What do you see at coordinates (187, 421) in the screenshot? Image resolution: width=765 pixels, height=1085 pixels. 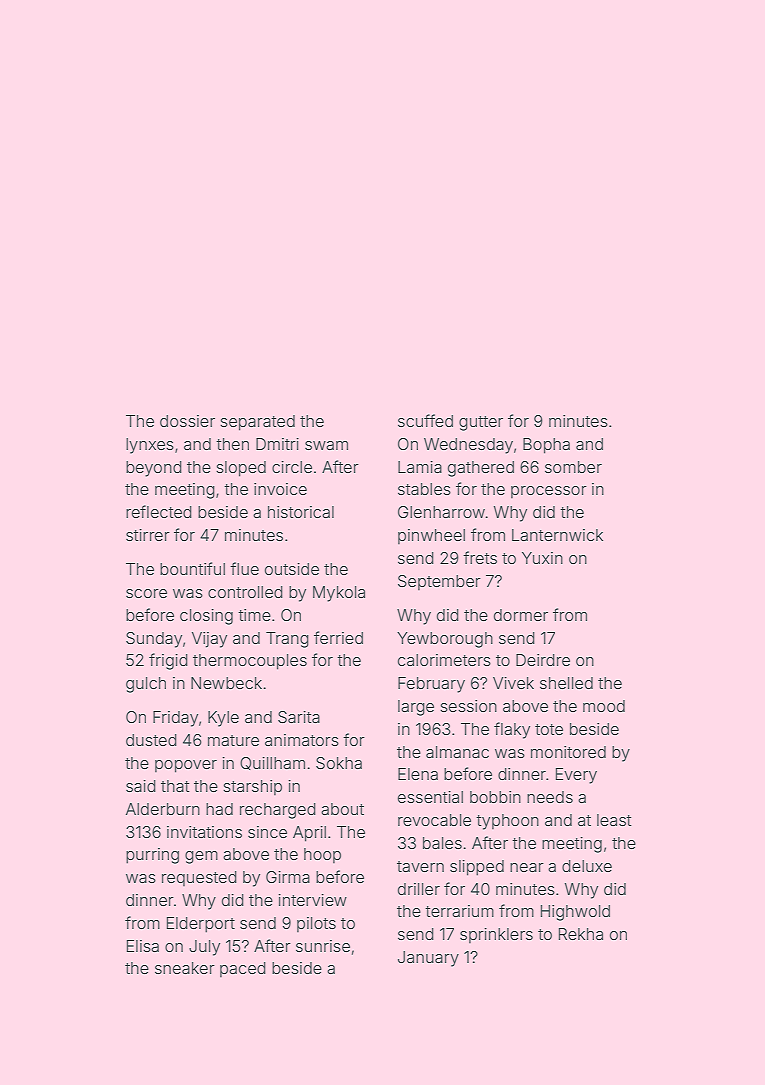 I see `dossier` at bounding box center [187, 421].
